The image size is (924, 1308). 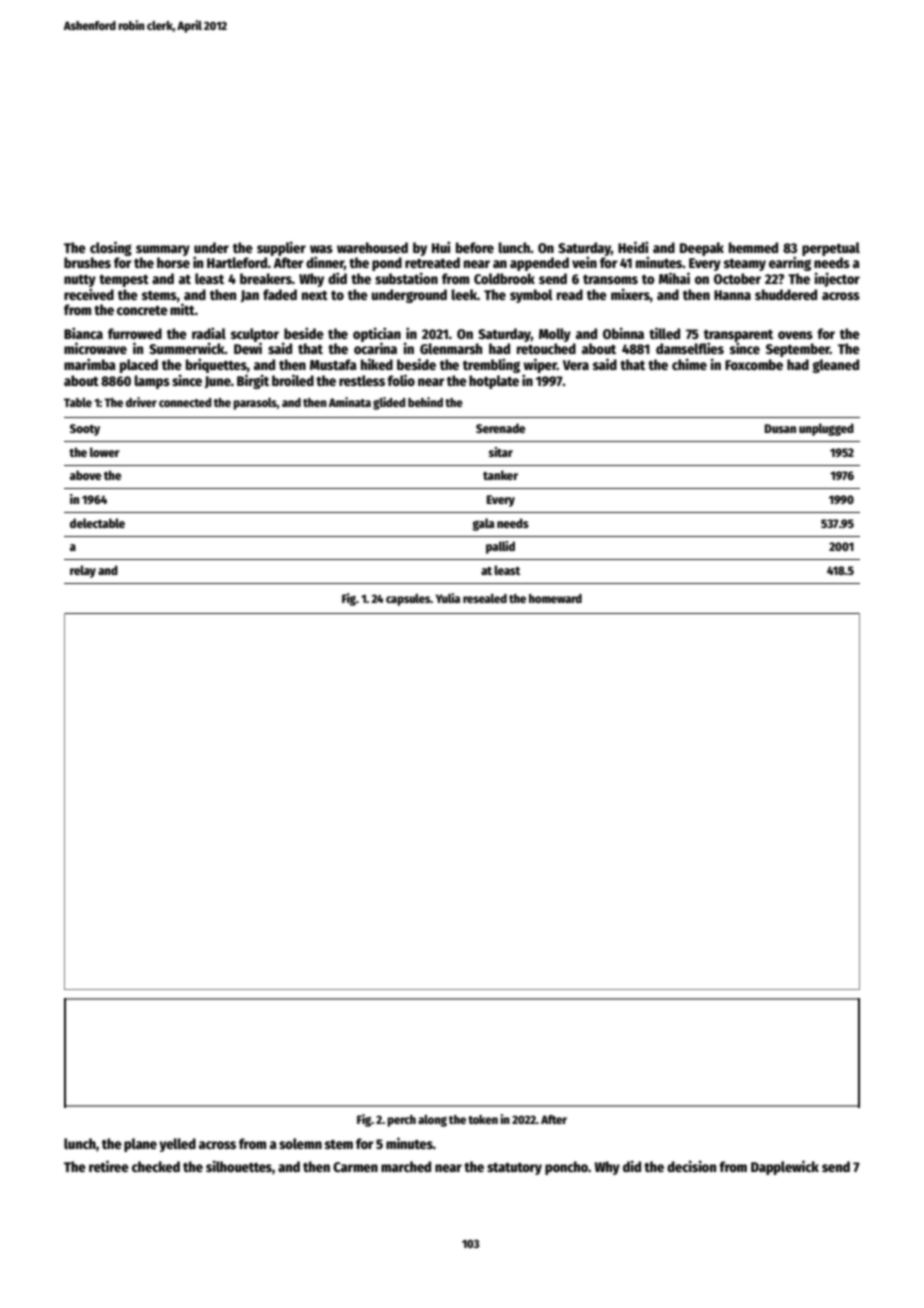 I want to click on checked, so click(x=156, y=1166).
